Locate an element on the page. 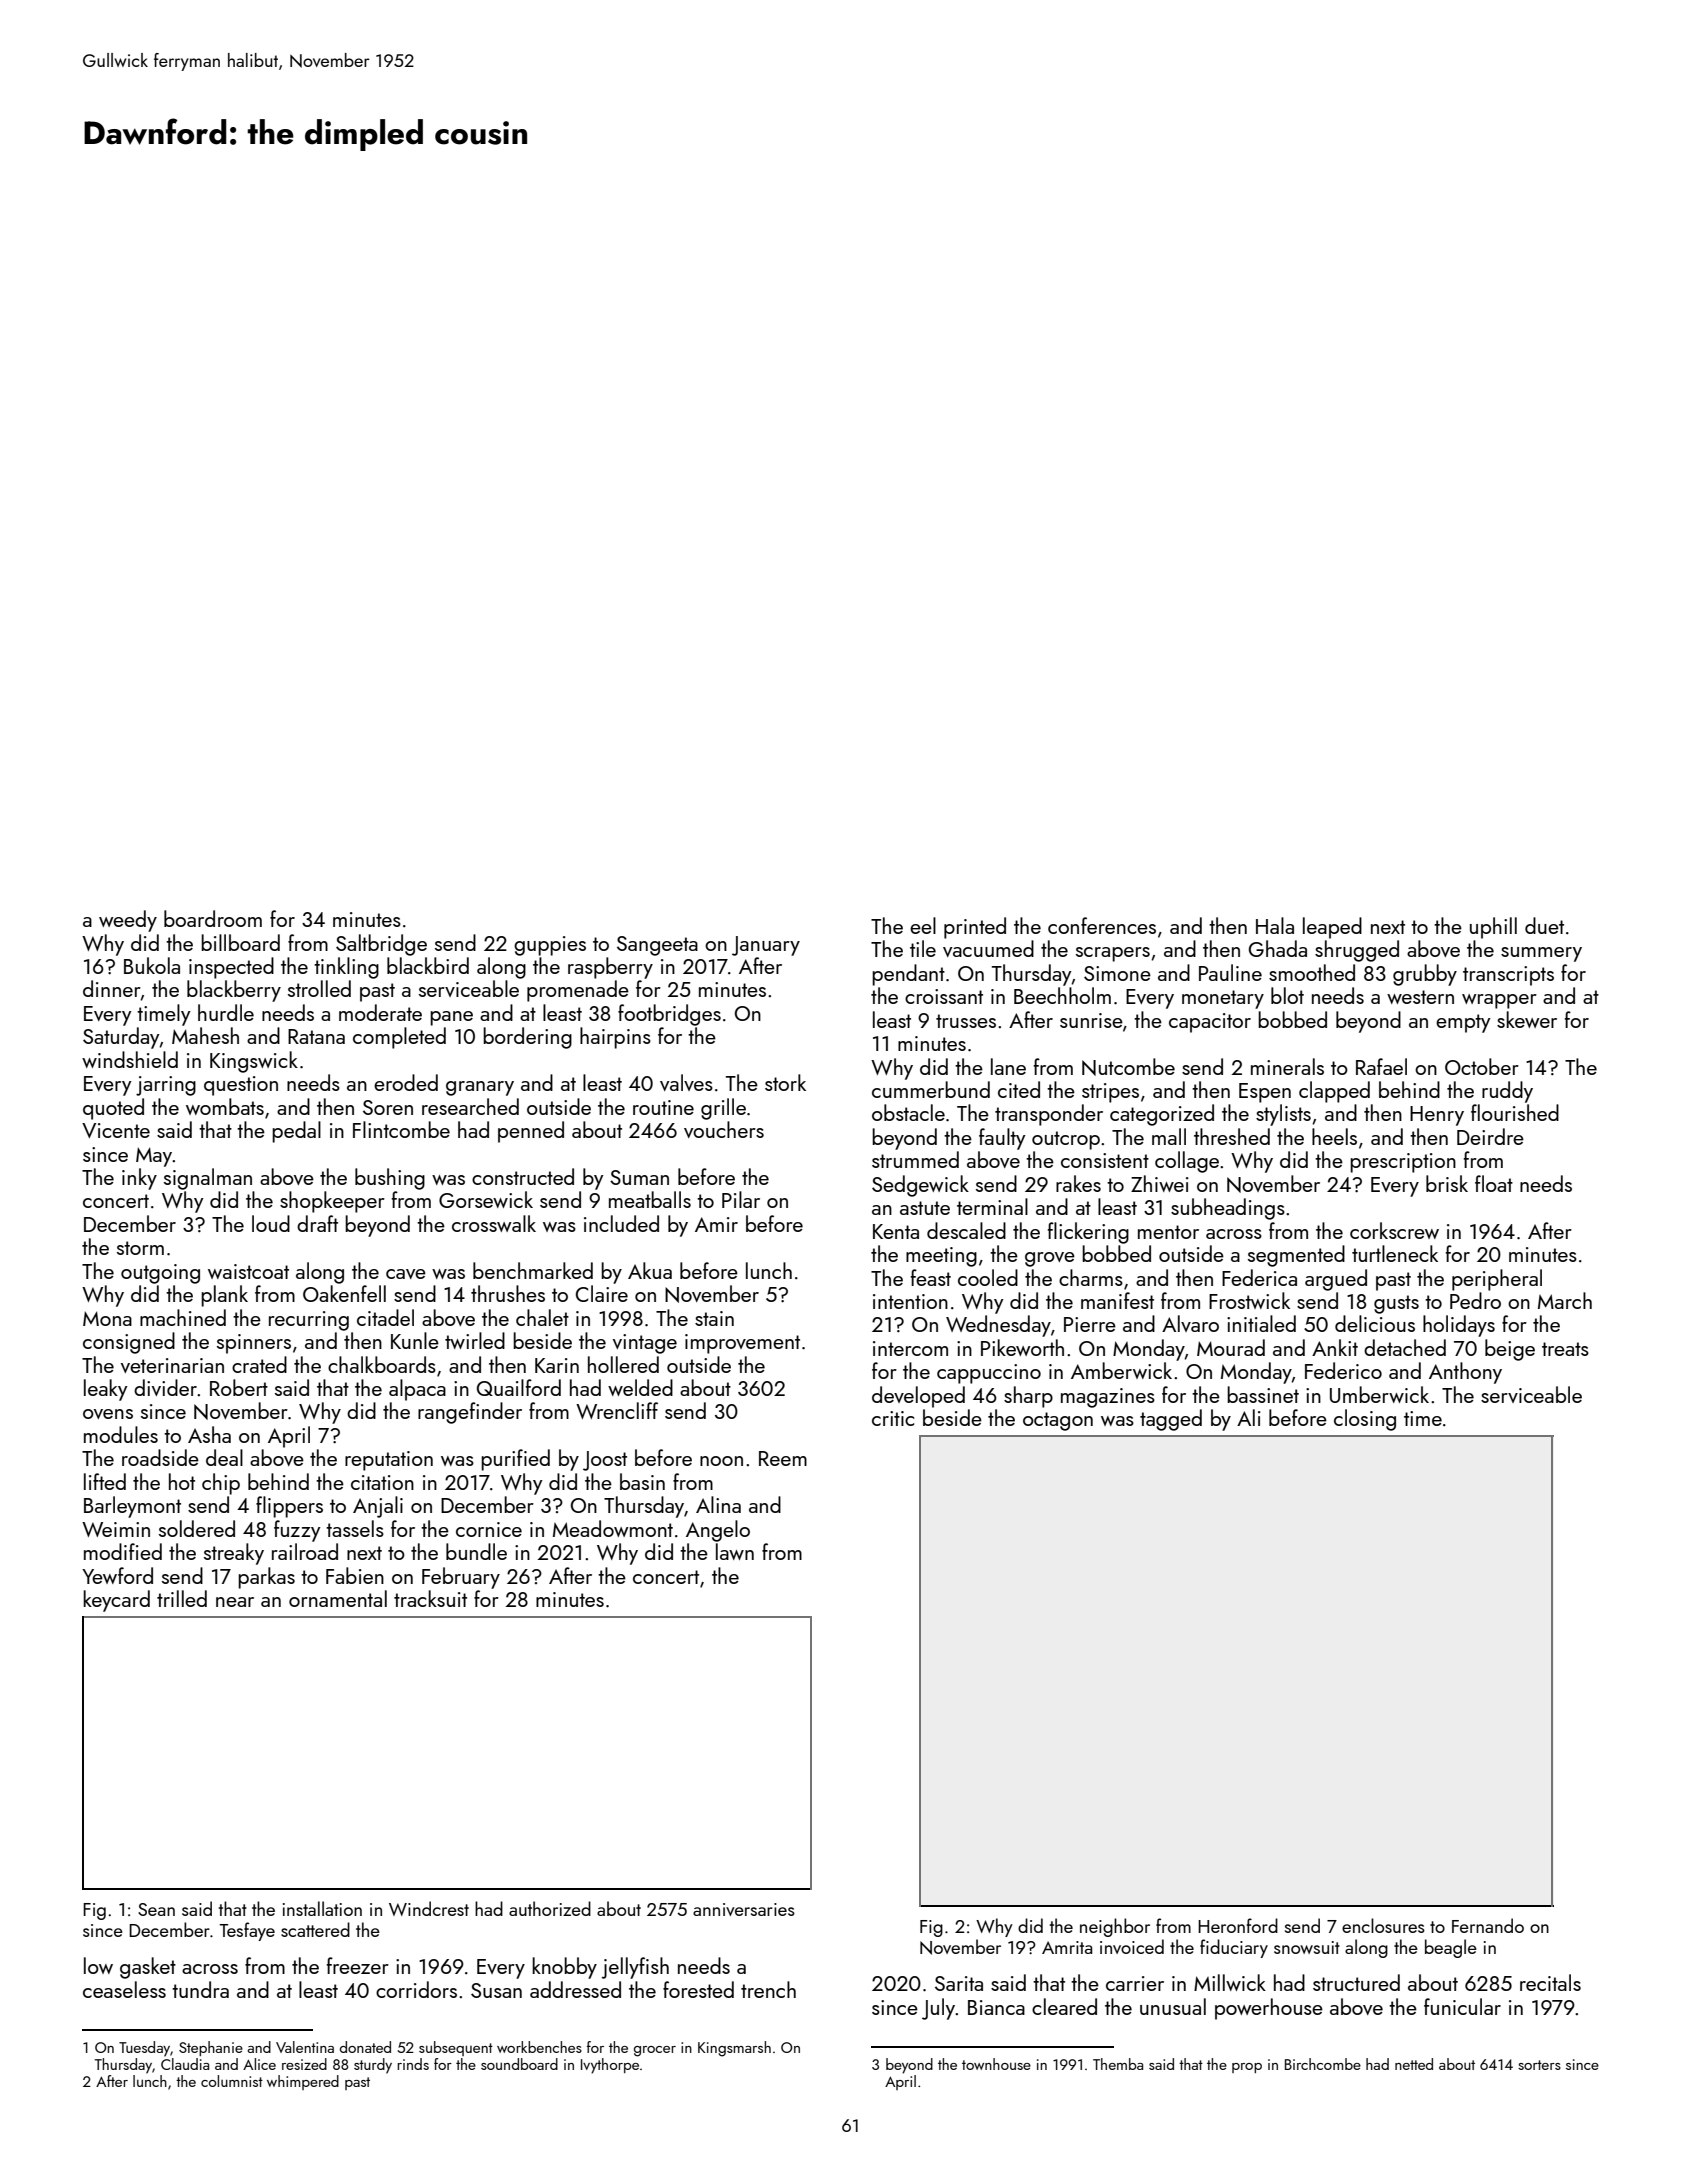 Image resolution: width=1683 pixels, height=2178 pixels. crosswalk is located at coordinates (494, 1223).
